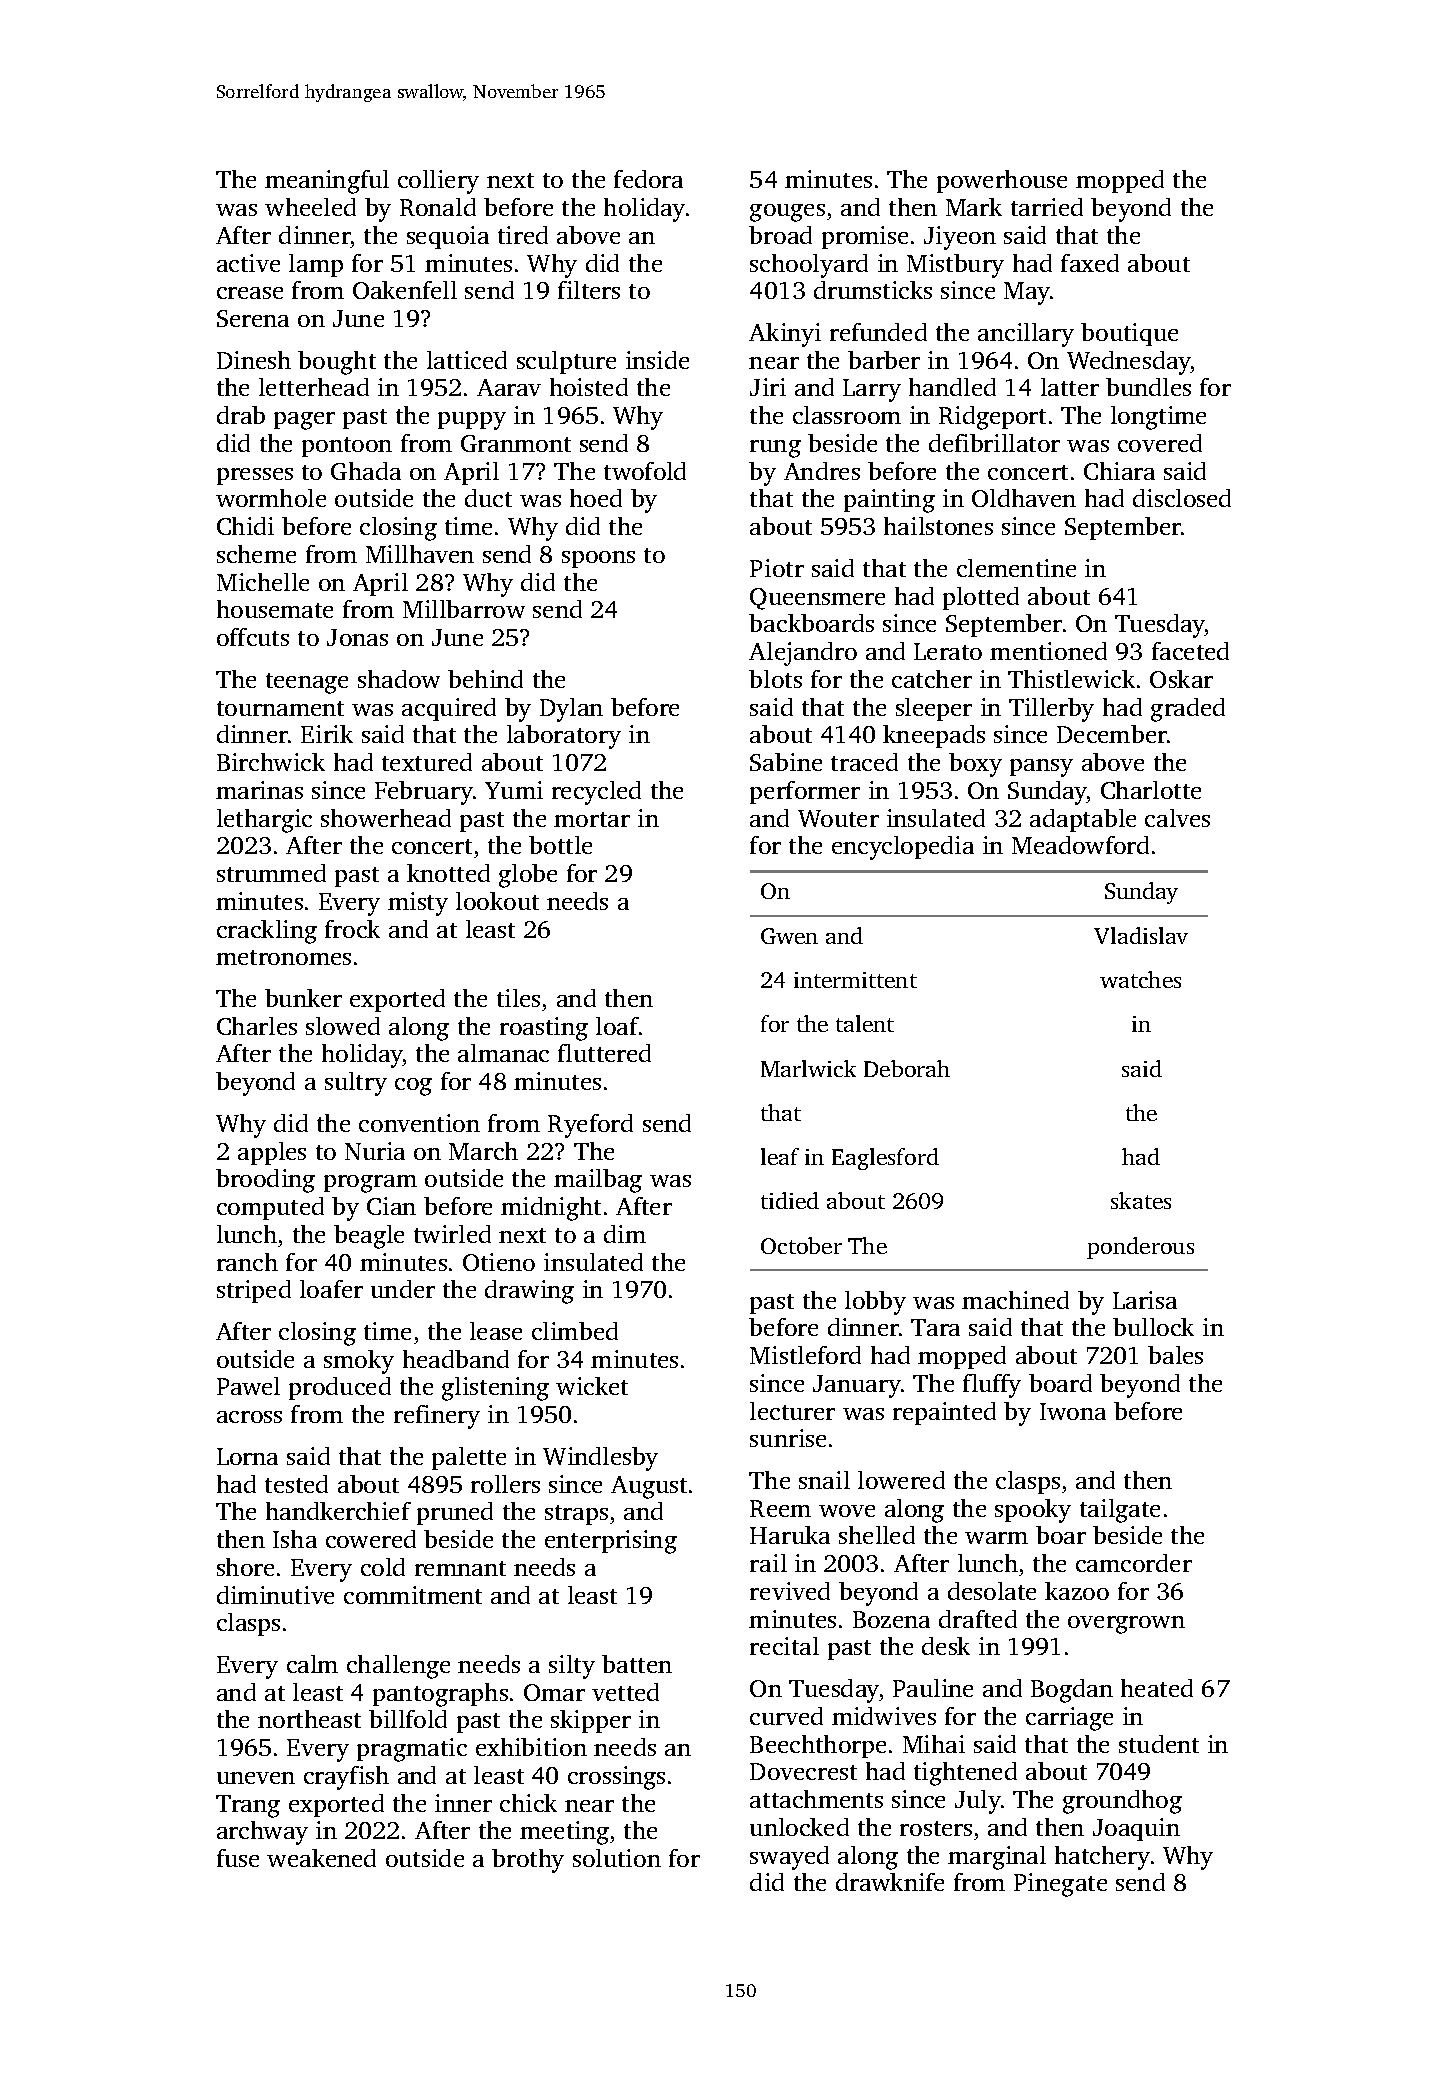 The image size is (1450, 2100). What do you see at coordinates (824, 1480) in the screenshot?
I see `snail` at bounding box center [824, 1480].
